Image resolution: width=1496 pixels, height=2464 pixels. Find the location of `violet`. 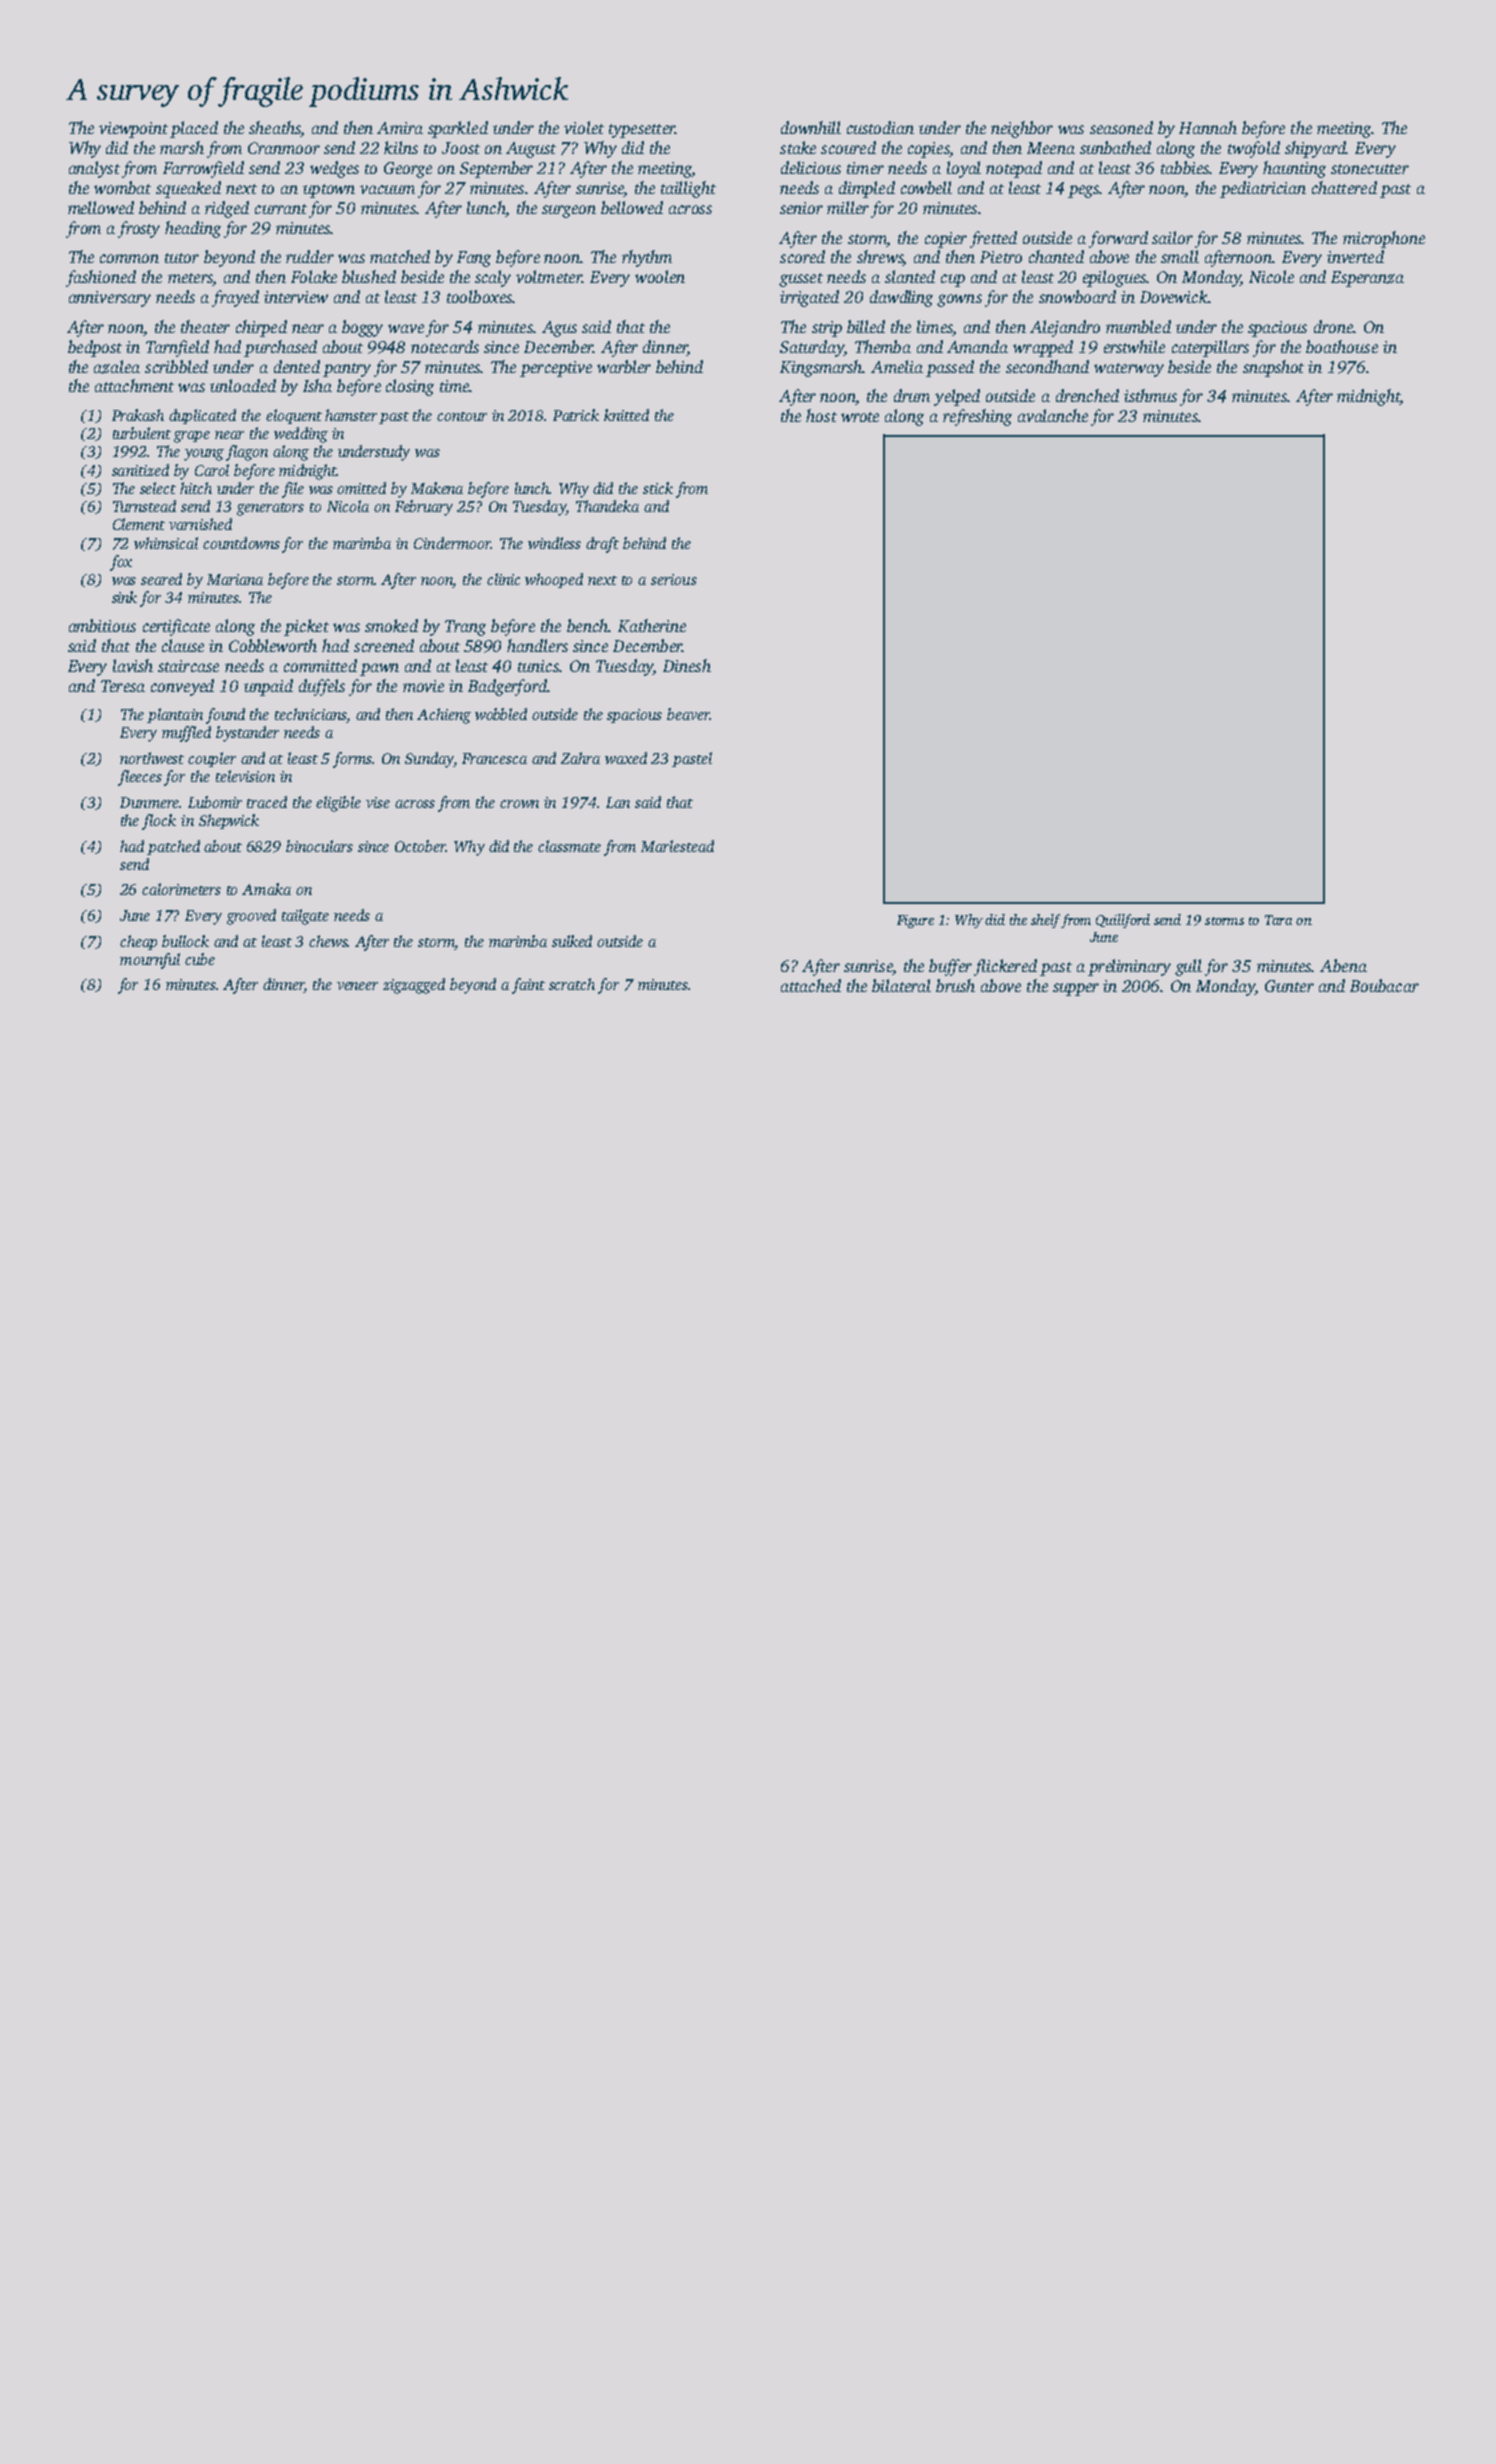

violet is located at coordinates (584, 127).
